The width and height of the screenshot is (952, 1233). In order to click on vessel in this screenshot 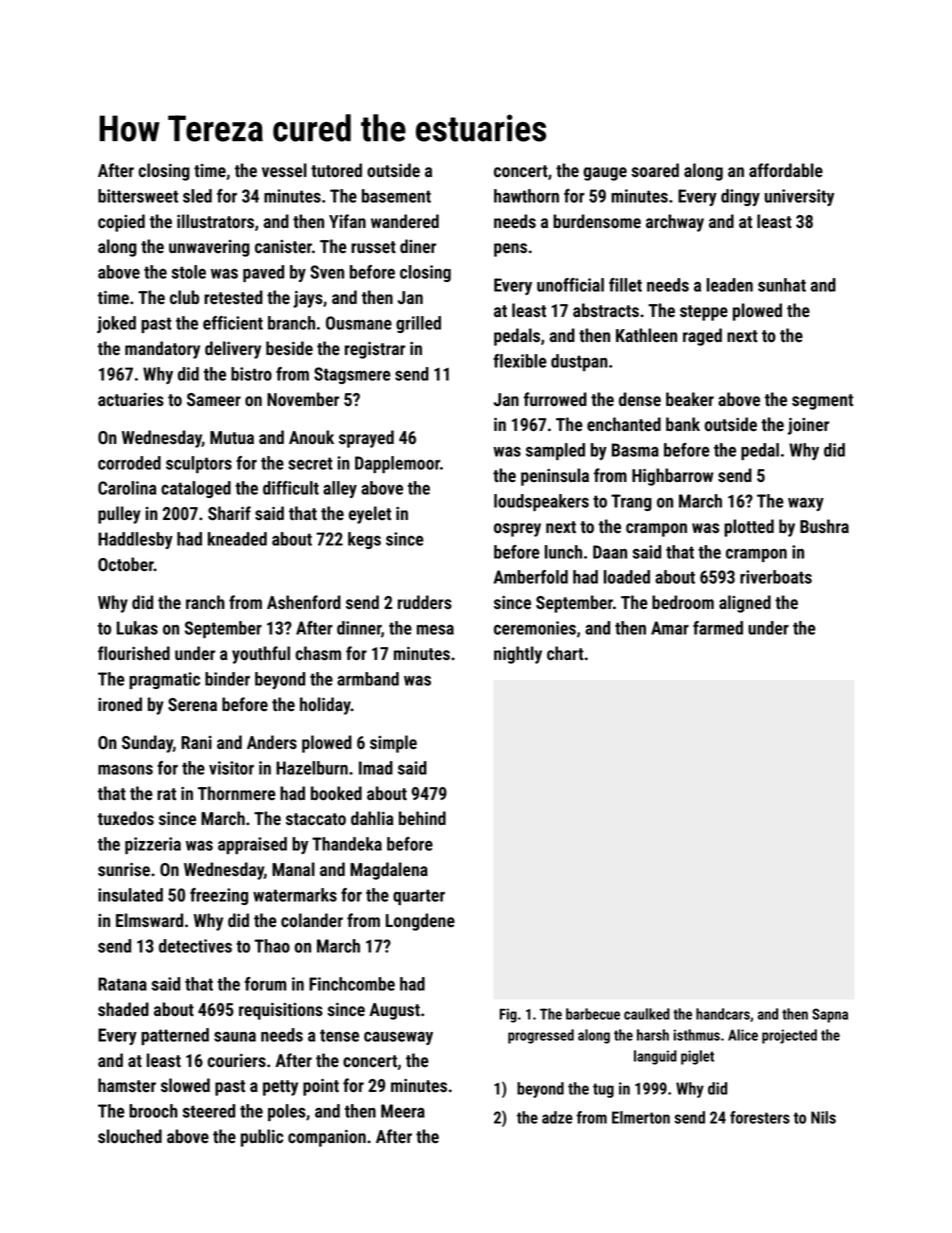, I will do `click(284, 170)`.
